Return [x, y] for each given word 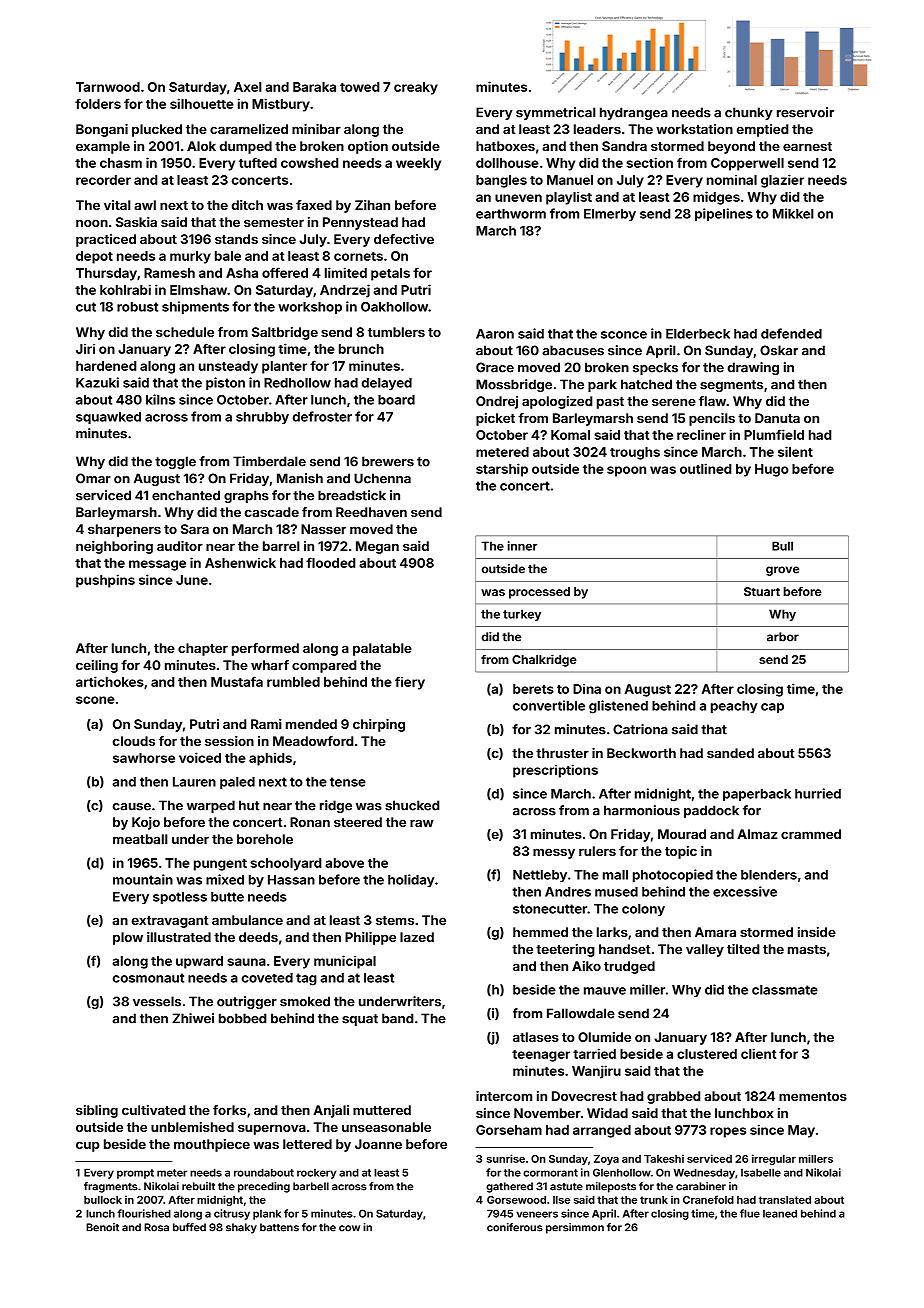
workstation [694, 129]
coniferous [515, 1227]
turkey [522, 615]
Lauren [194, 782]
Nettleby [540, 876]
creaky [416, 88]
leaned [780, 1213]
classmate [785, 990]
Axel [248, 87]
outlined [705, 468]
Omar [93, 478]
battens [279, 1227]
